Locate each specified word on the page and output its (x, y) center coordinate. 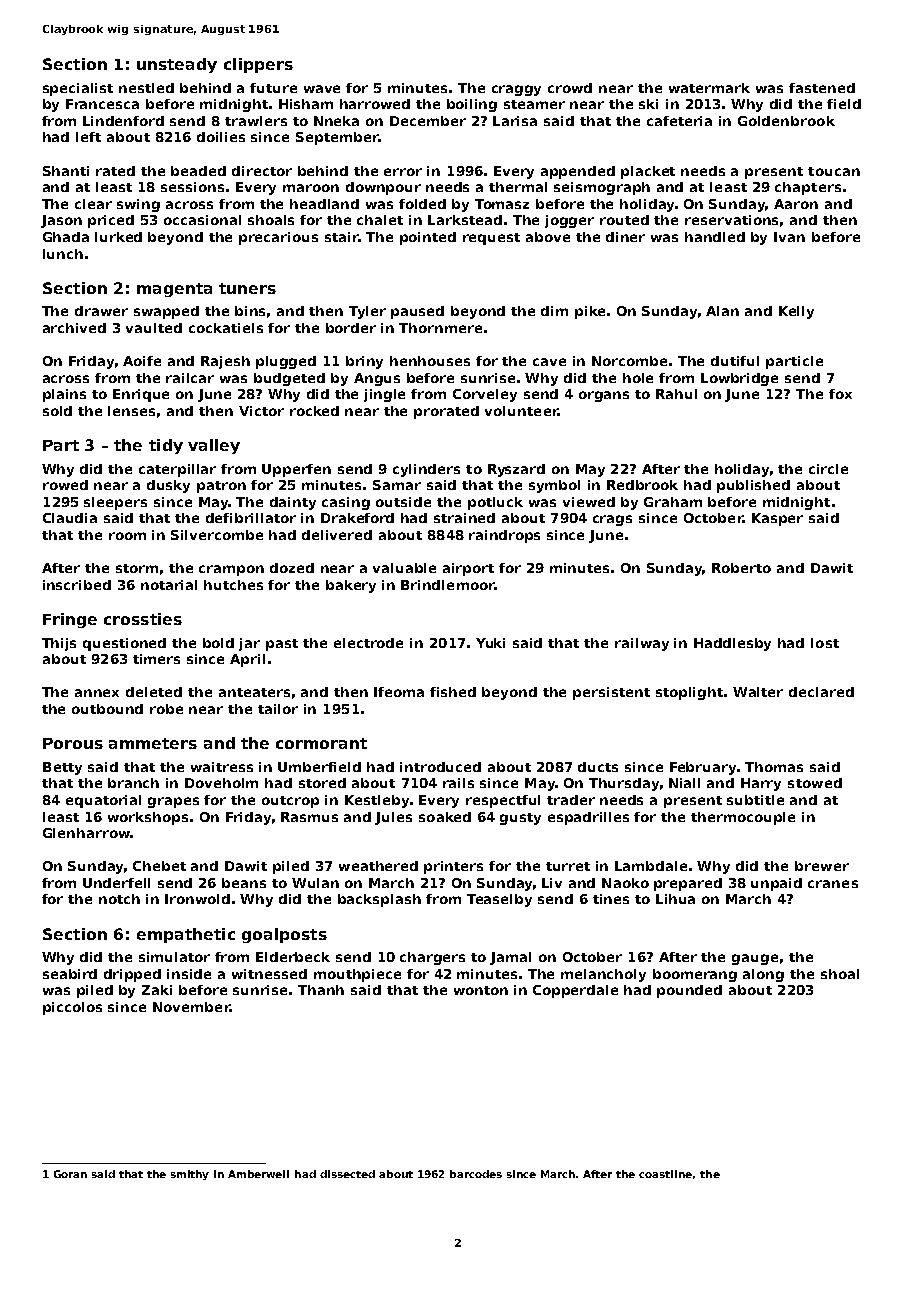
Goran (70, 1174)
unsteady (177, 65)
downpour (383, 188)
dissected (347, 1174)
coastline (665, 1174)
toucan (834, 171)
